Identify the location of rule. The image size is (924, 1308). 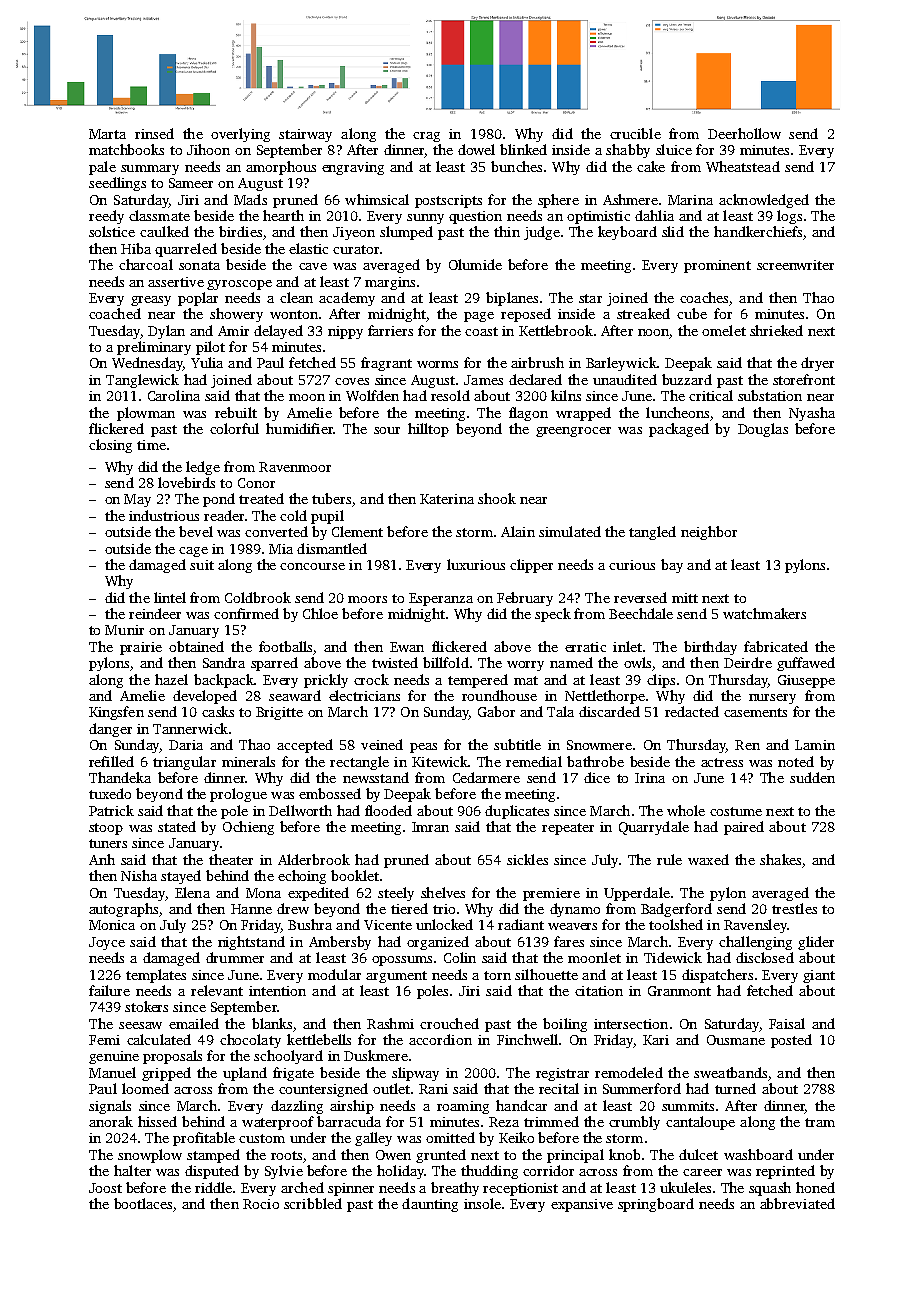
(669, 859).
